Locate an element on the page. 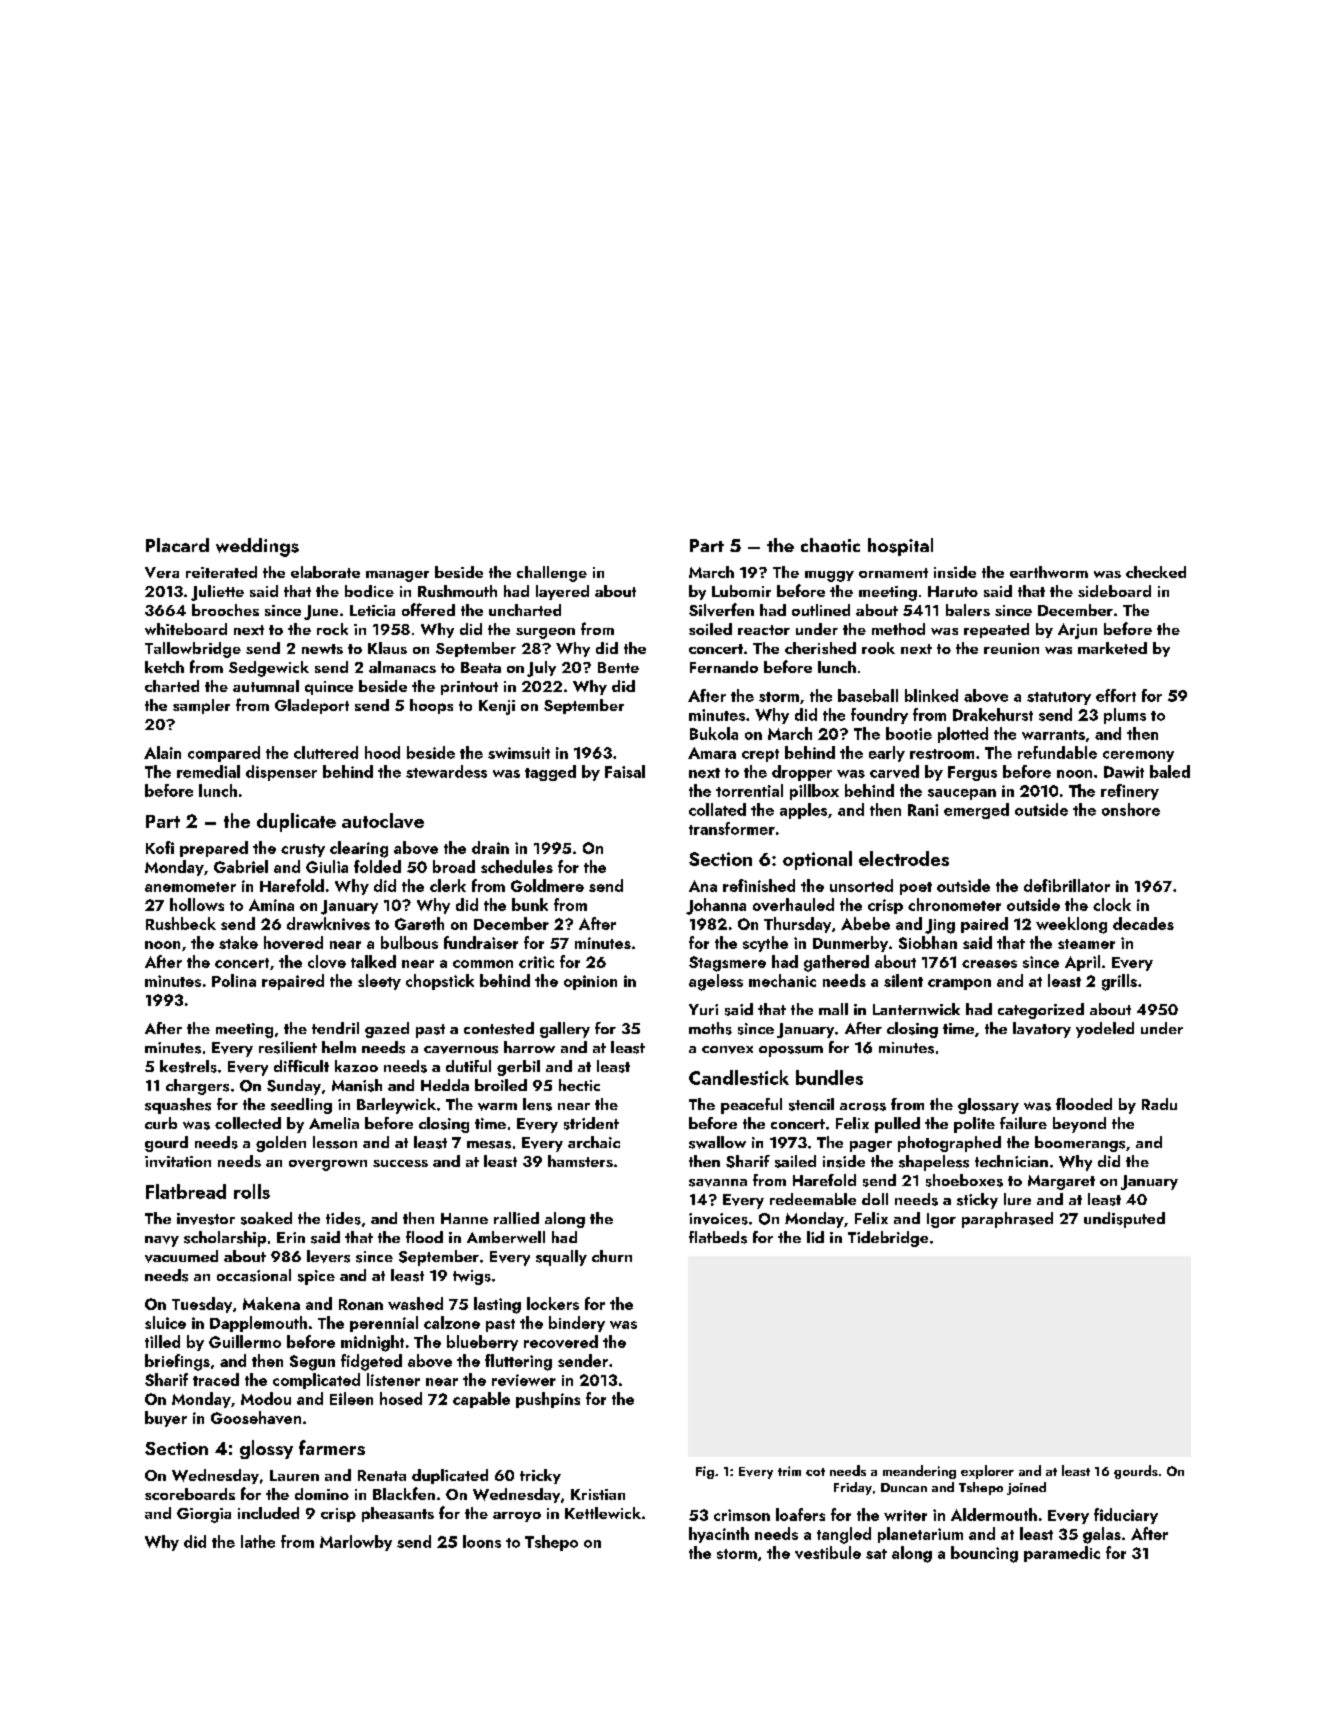 Image resolution: width=1336 pixels, height=1729 pixels. Tuesday is located at coordinates (202, 1305).
